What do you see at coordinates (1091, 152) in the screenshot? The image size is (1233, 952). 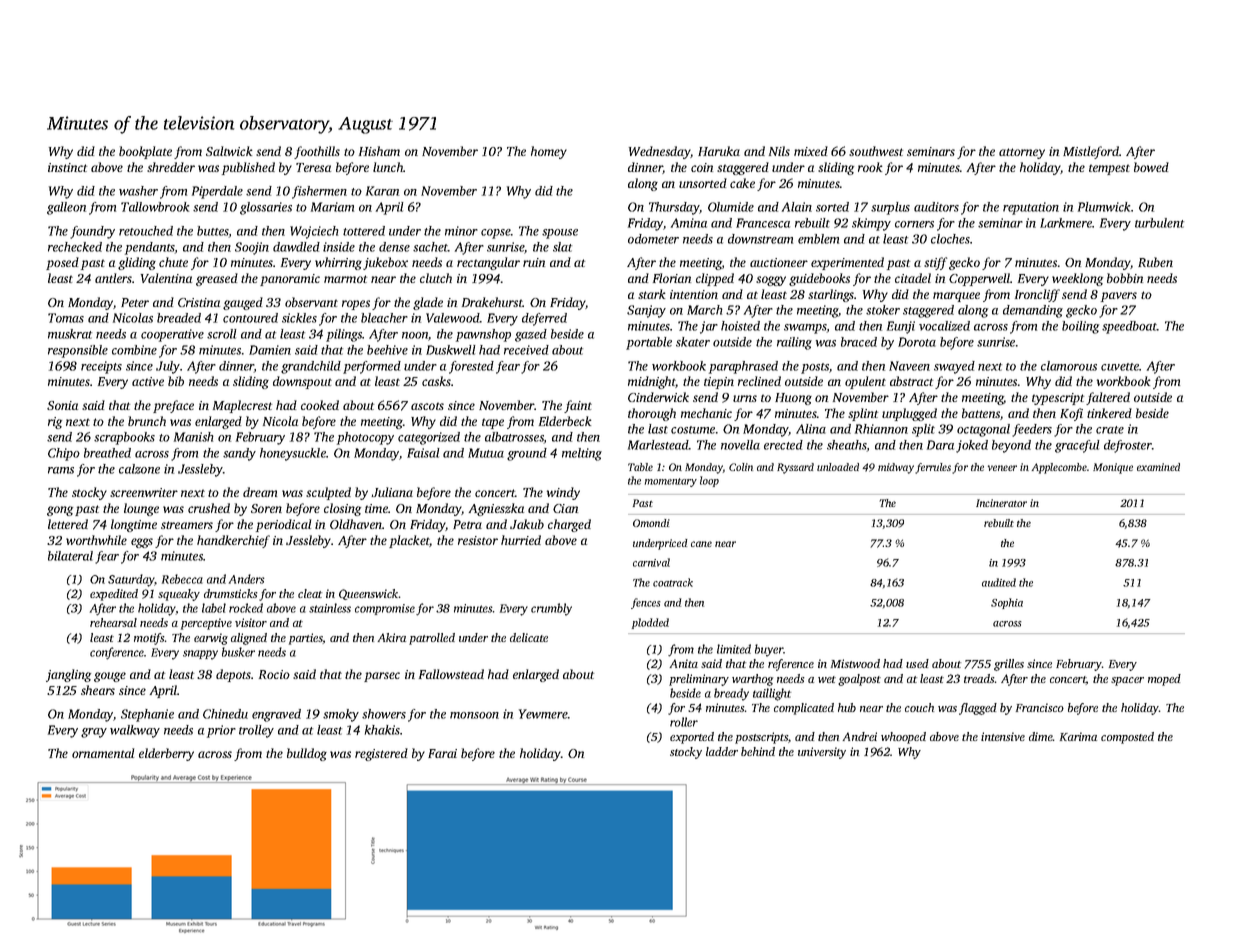 I see `Mistleford` at bounding box center [1091, 152].
